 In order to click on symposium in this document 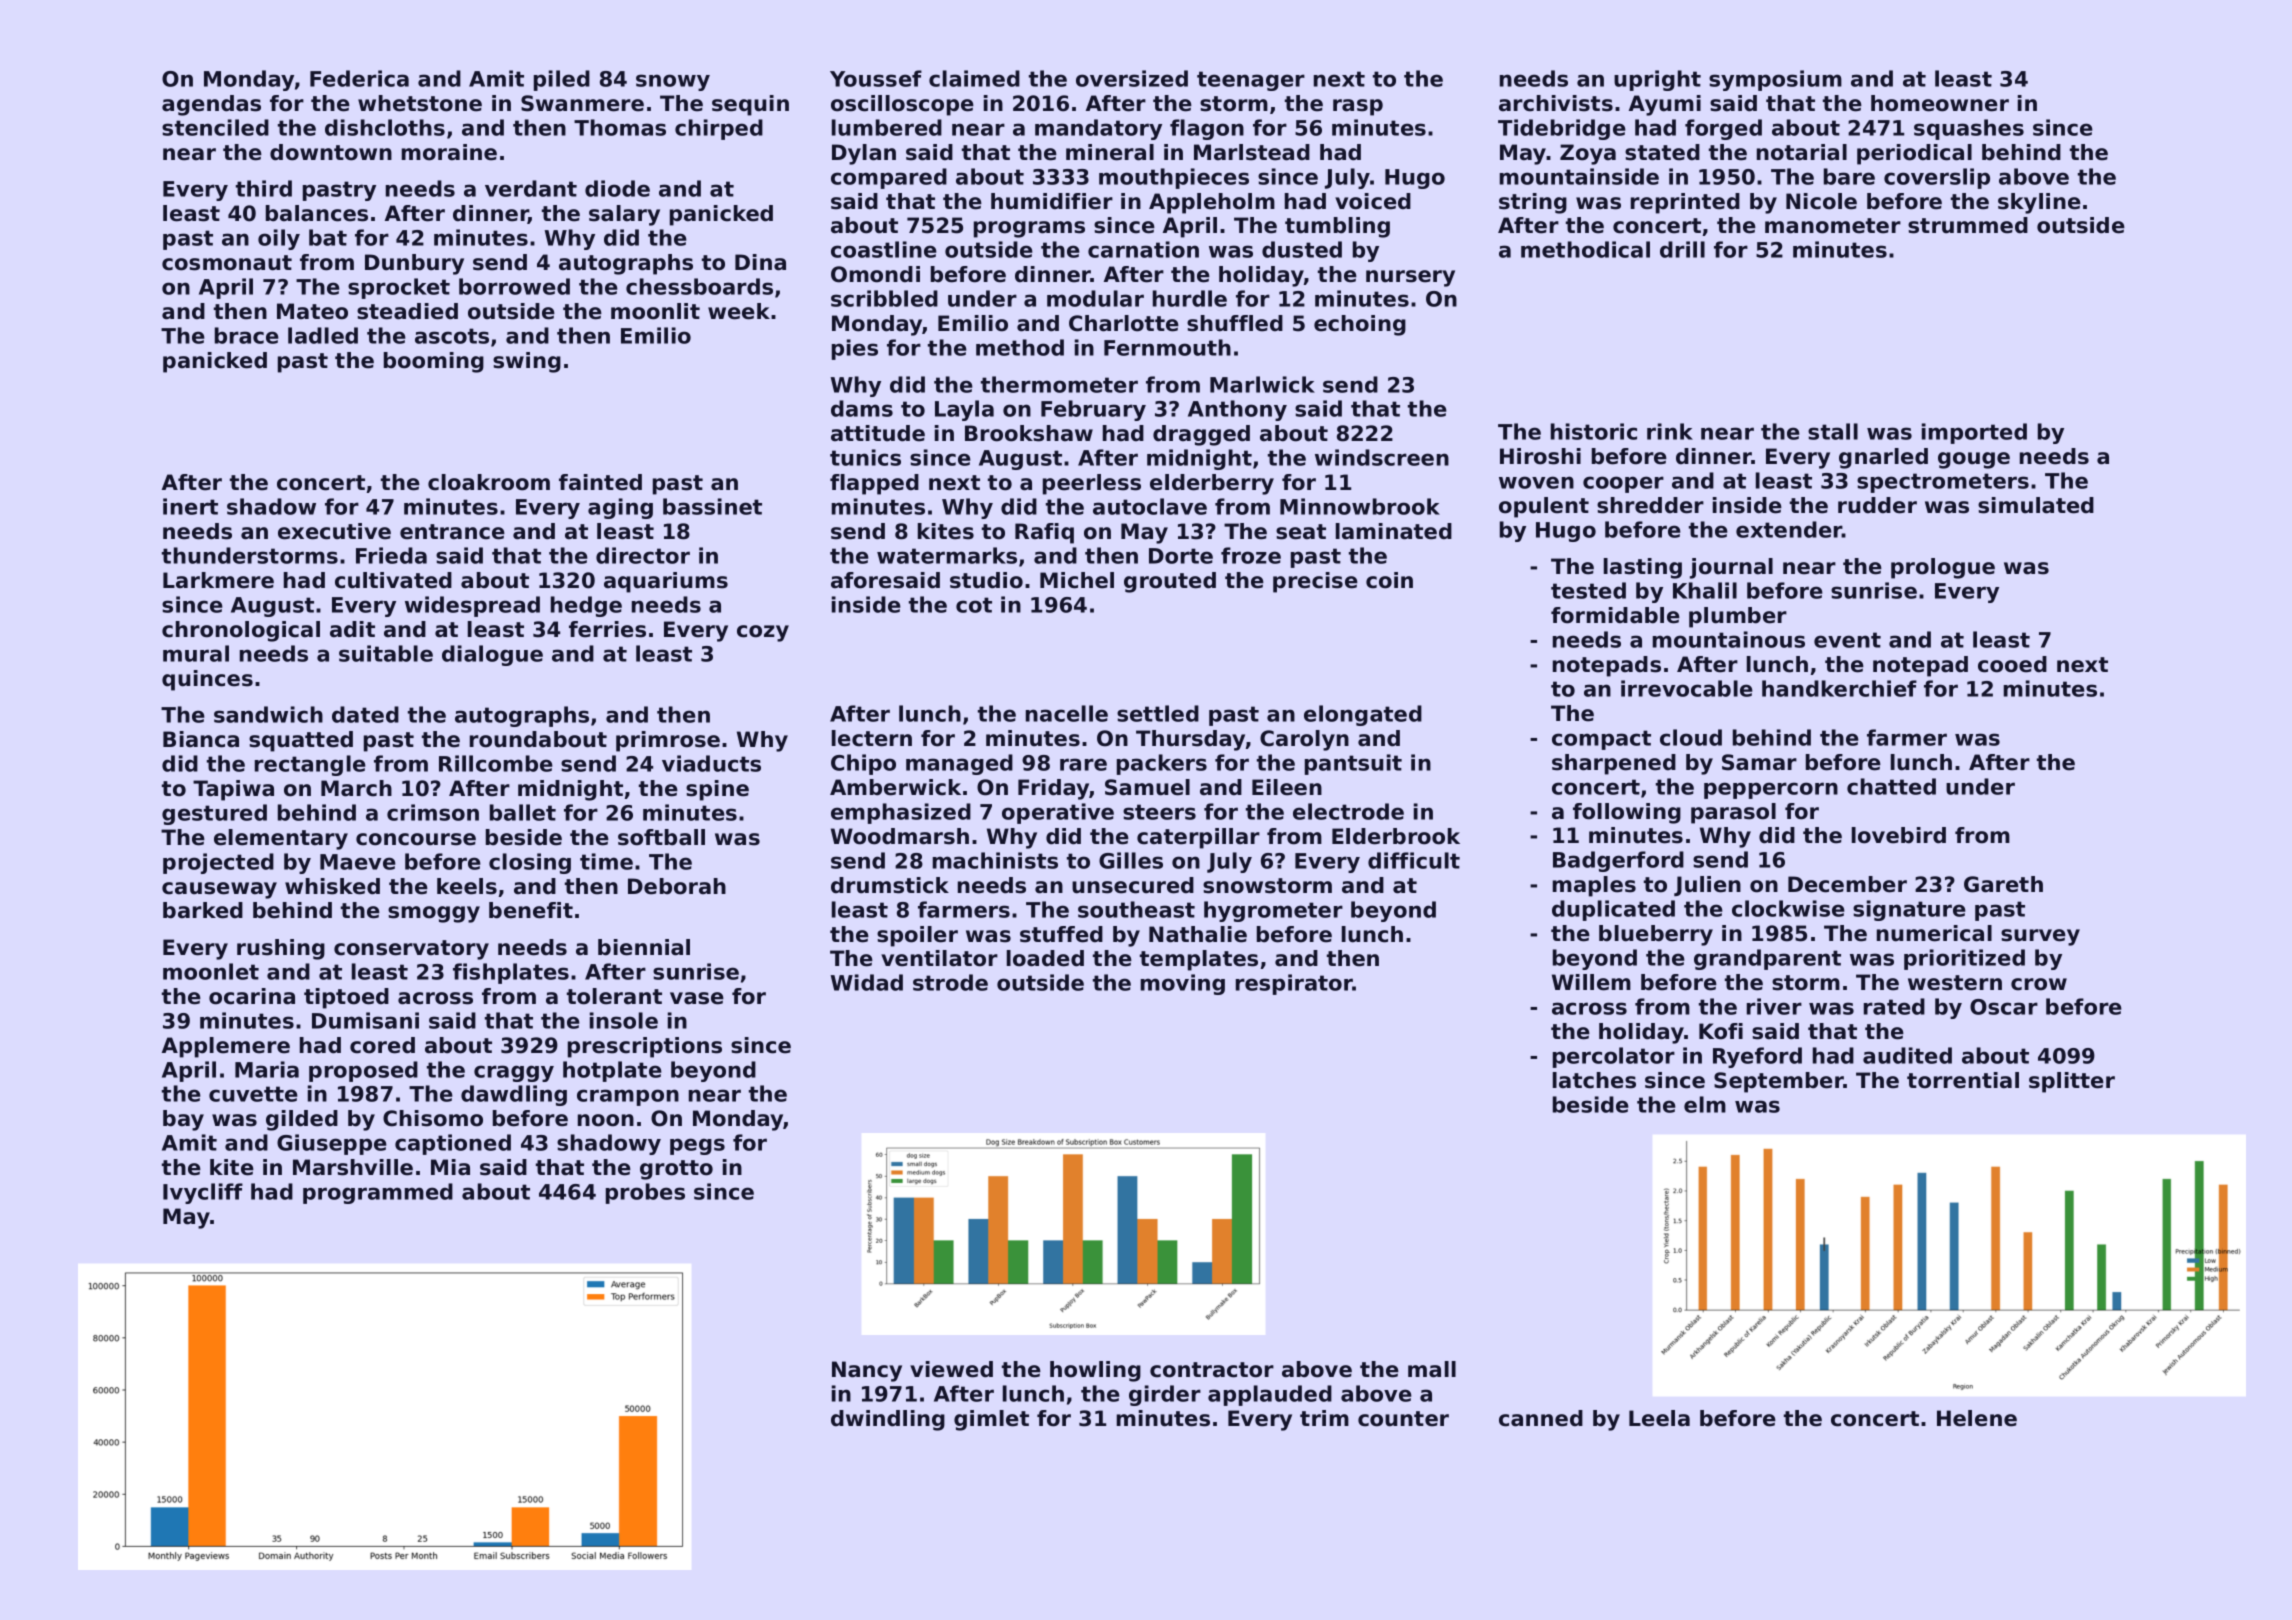, I will do `click(1775, 80)`.
